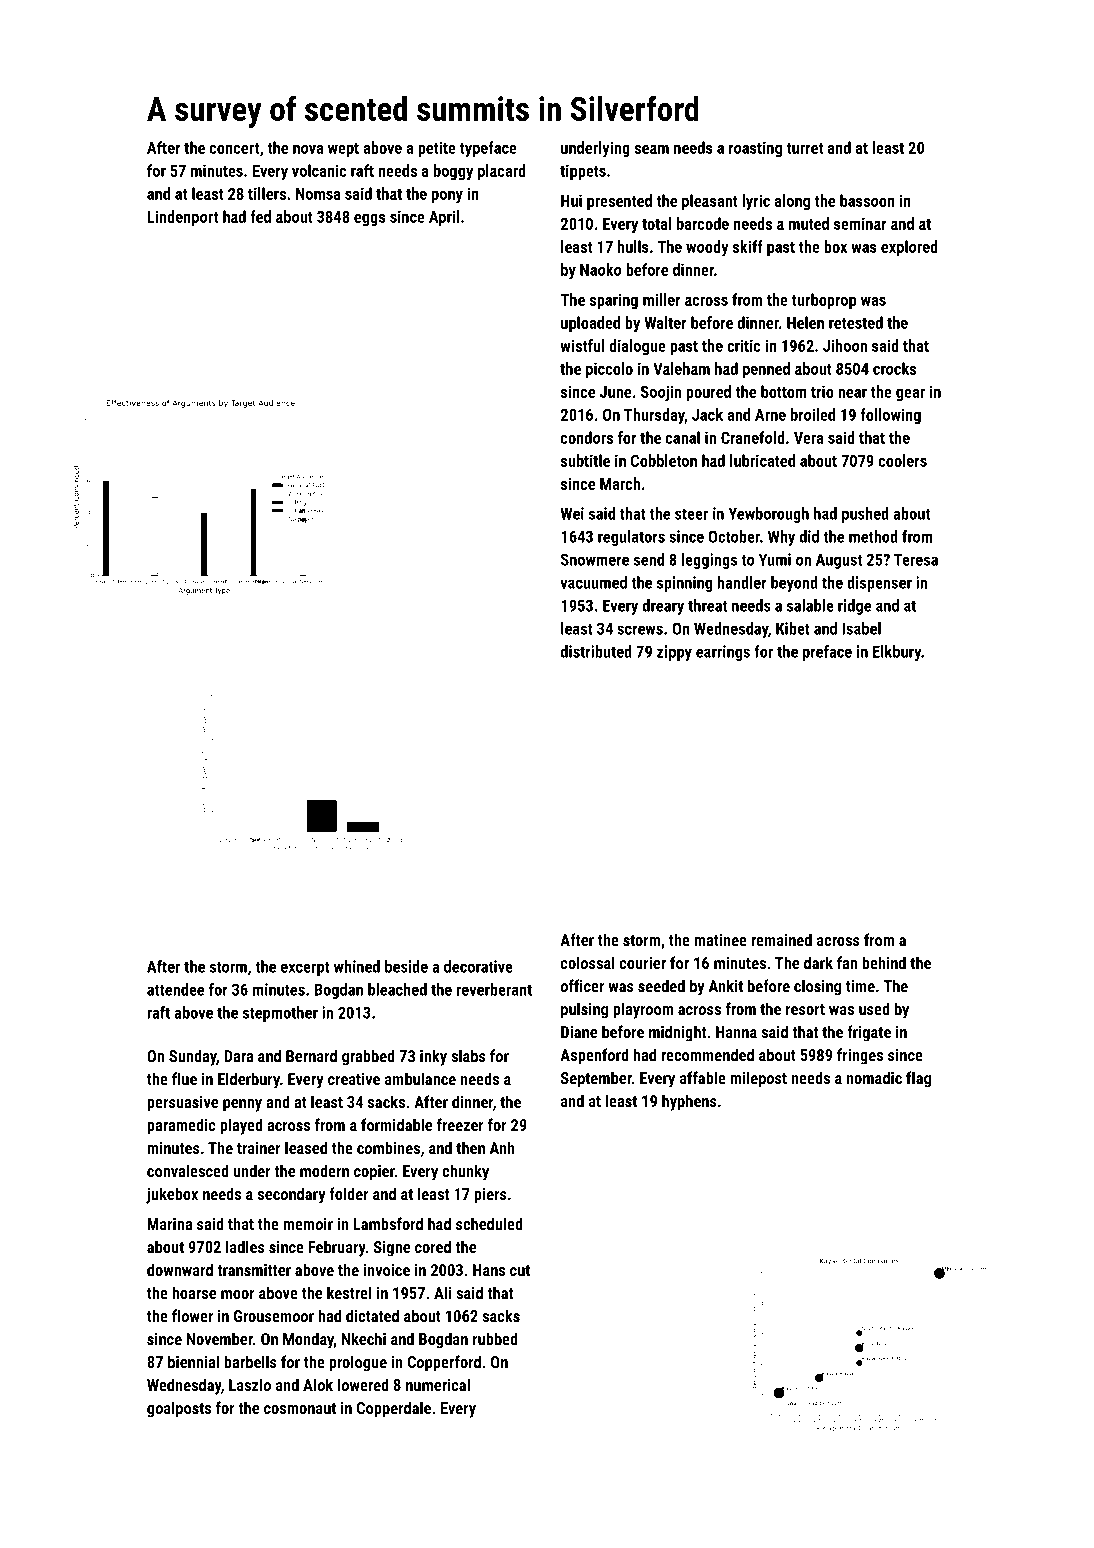 Image resolution: width=1094 pixels, height=1548 pixels. What do you see at coordinates (387, 1270) in the page?
I see `invoice` at bounding box center [387, 1270].
